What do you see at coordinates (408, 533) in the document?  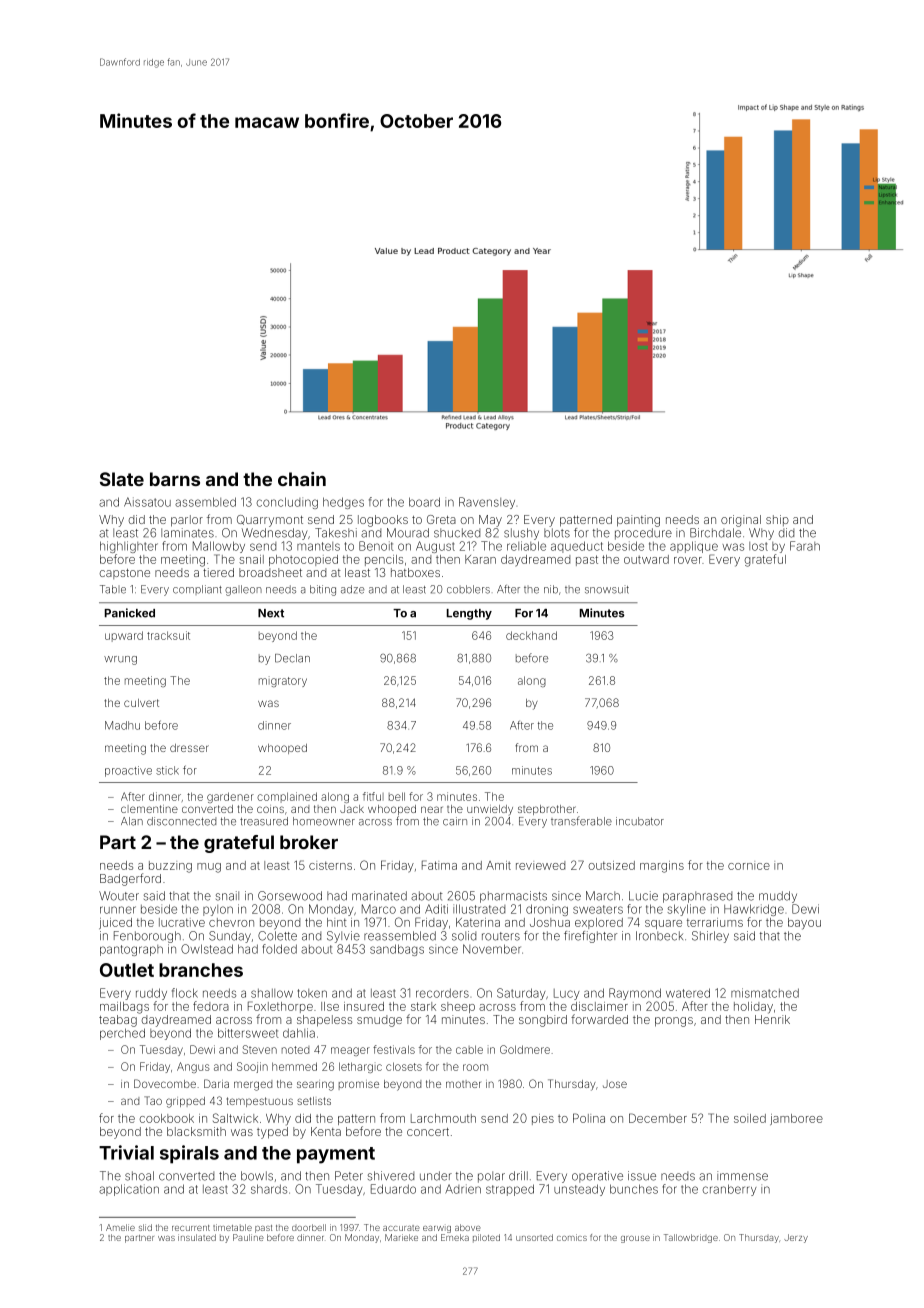 I see `Mourad` at bounding box center [408, 533].
